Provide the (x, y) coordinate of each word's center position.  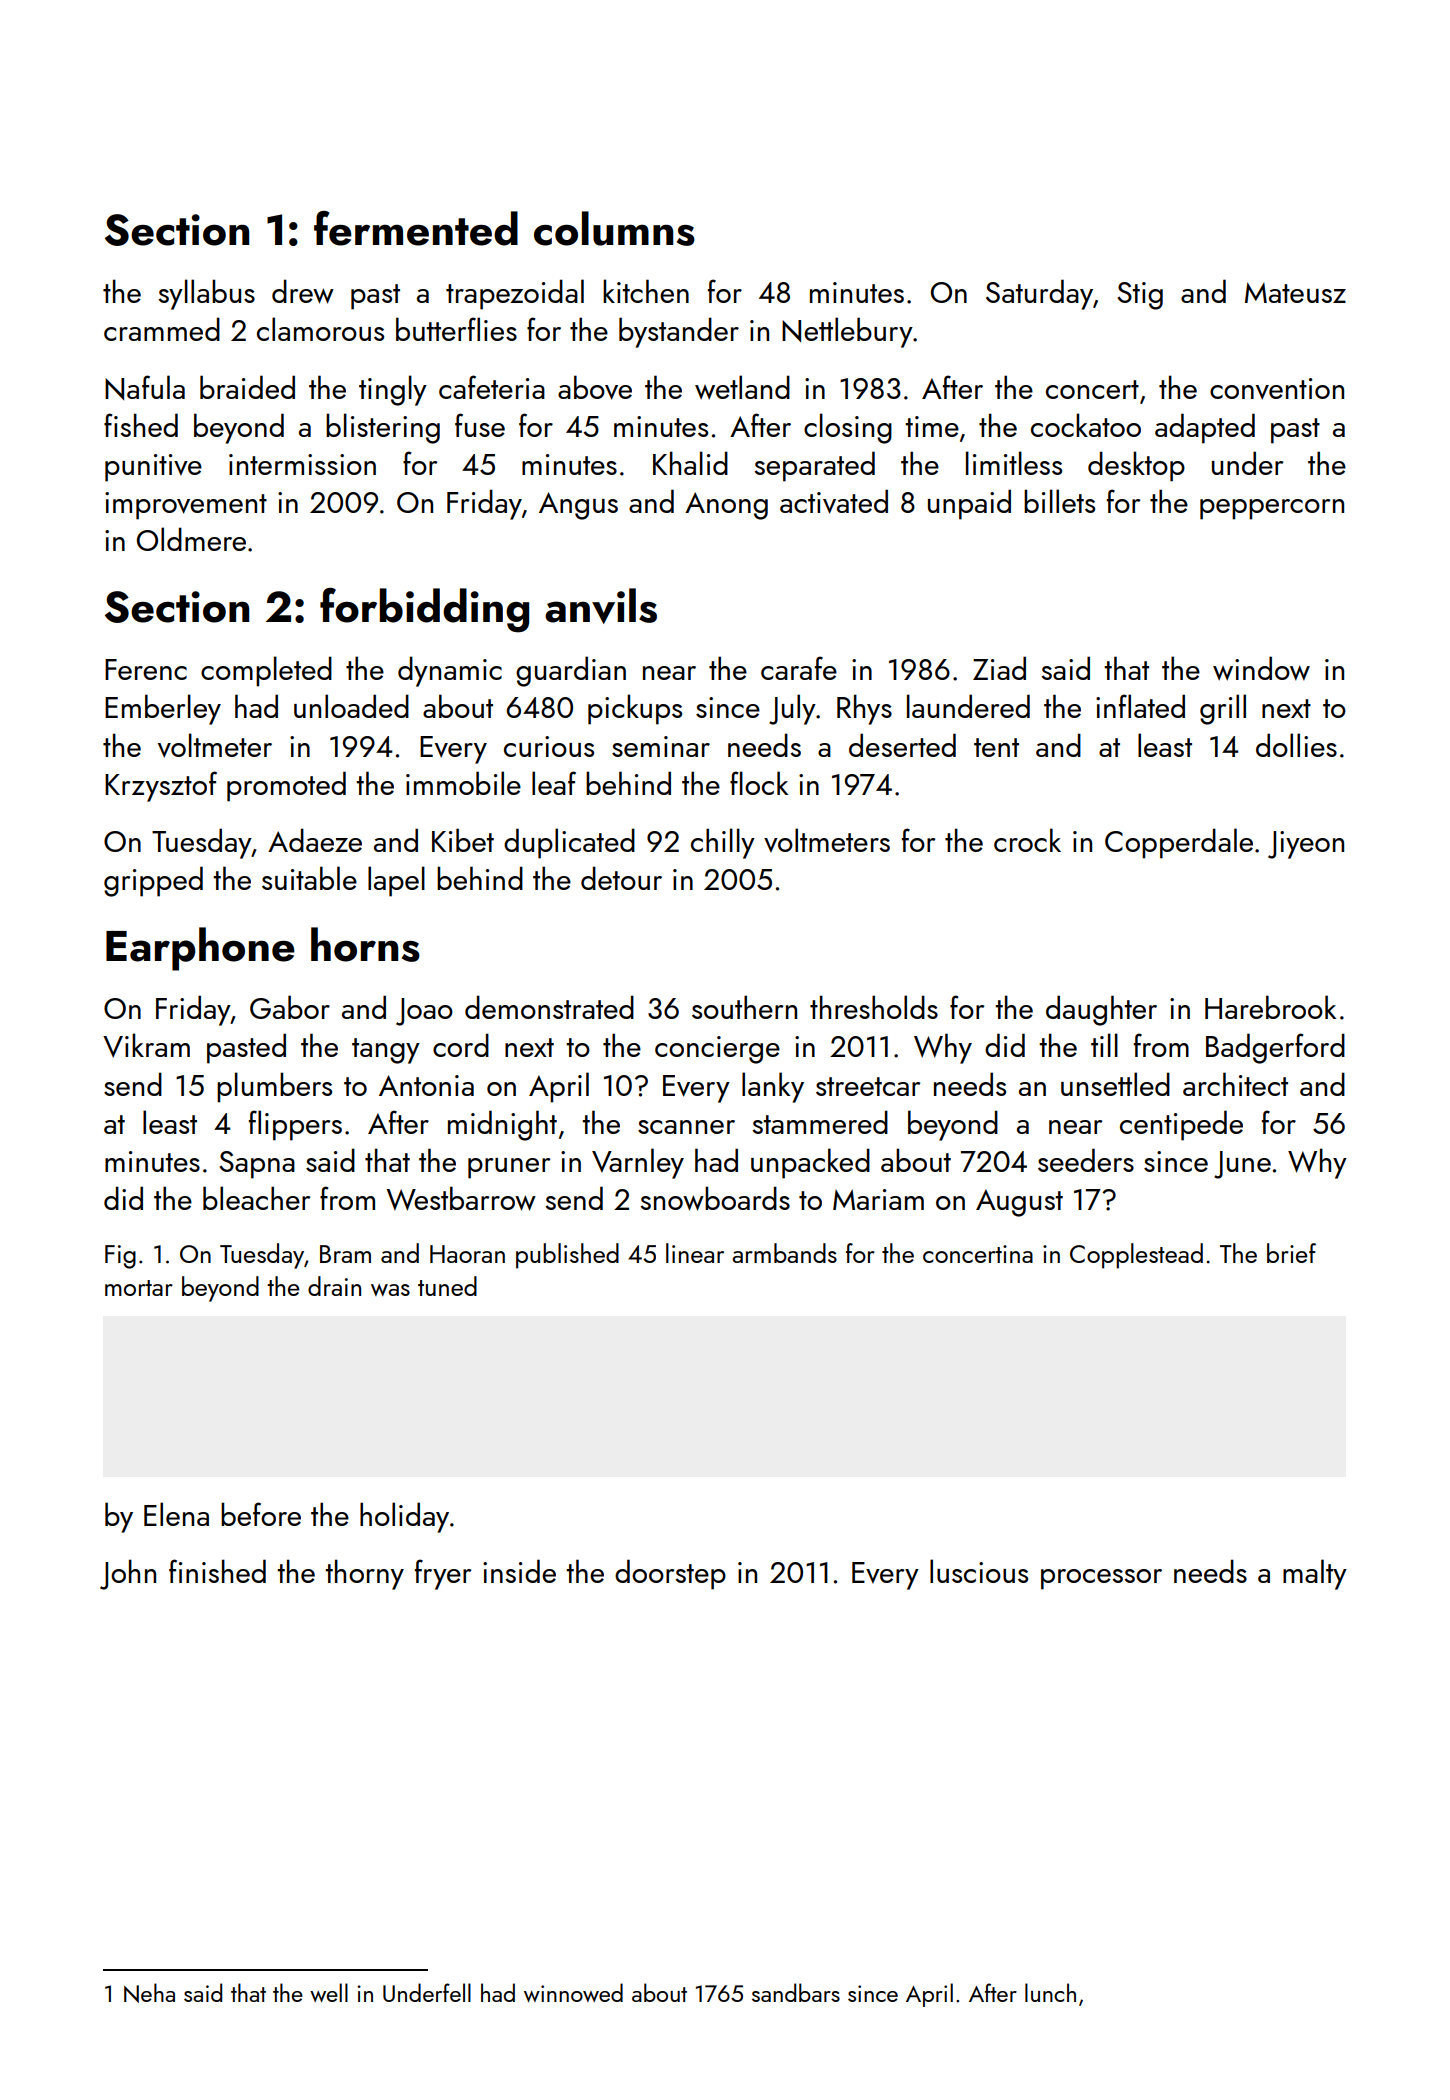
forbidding (424, 610)
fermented (416, 228)
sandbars (796, 1992)
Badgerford (1275, 1048)
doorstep (670, 1574)
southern (744, 1007)
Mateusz (1295, 292)
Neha (149, 1993)
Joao (424, 1012)
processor (1101, 1579)
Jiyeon (1306, 845)
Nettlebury (847, 332)
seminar (661, 746)
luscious (979, 1571)
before (261, 1514)
